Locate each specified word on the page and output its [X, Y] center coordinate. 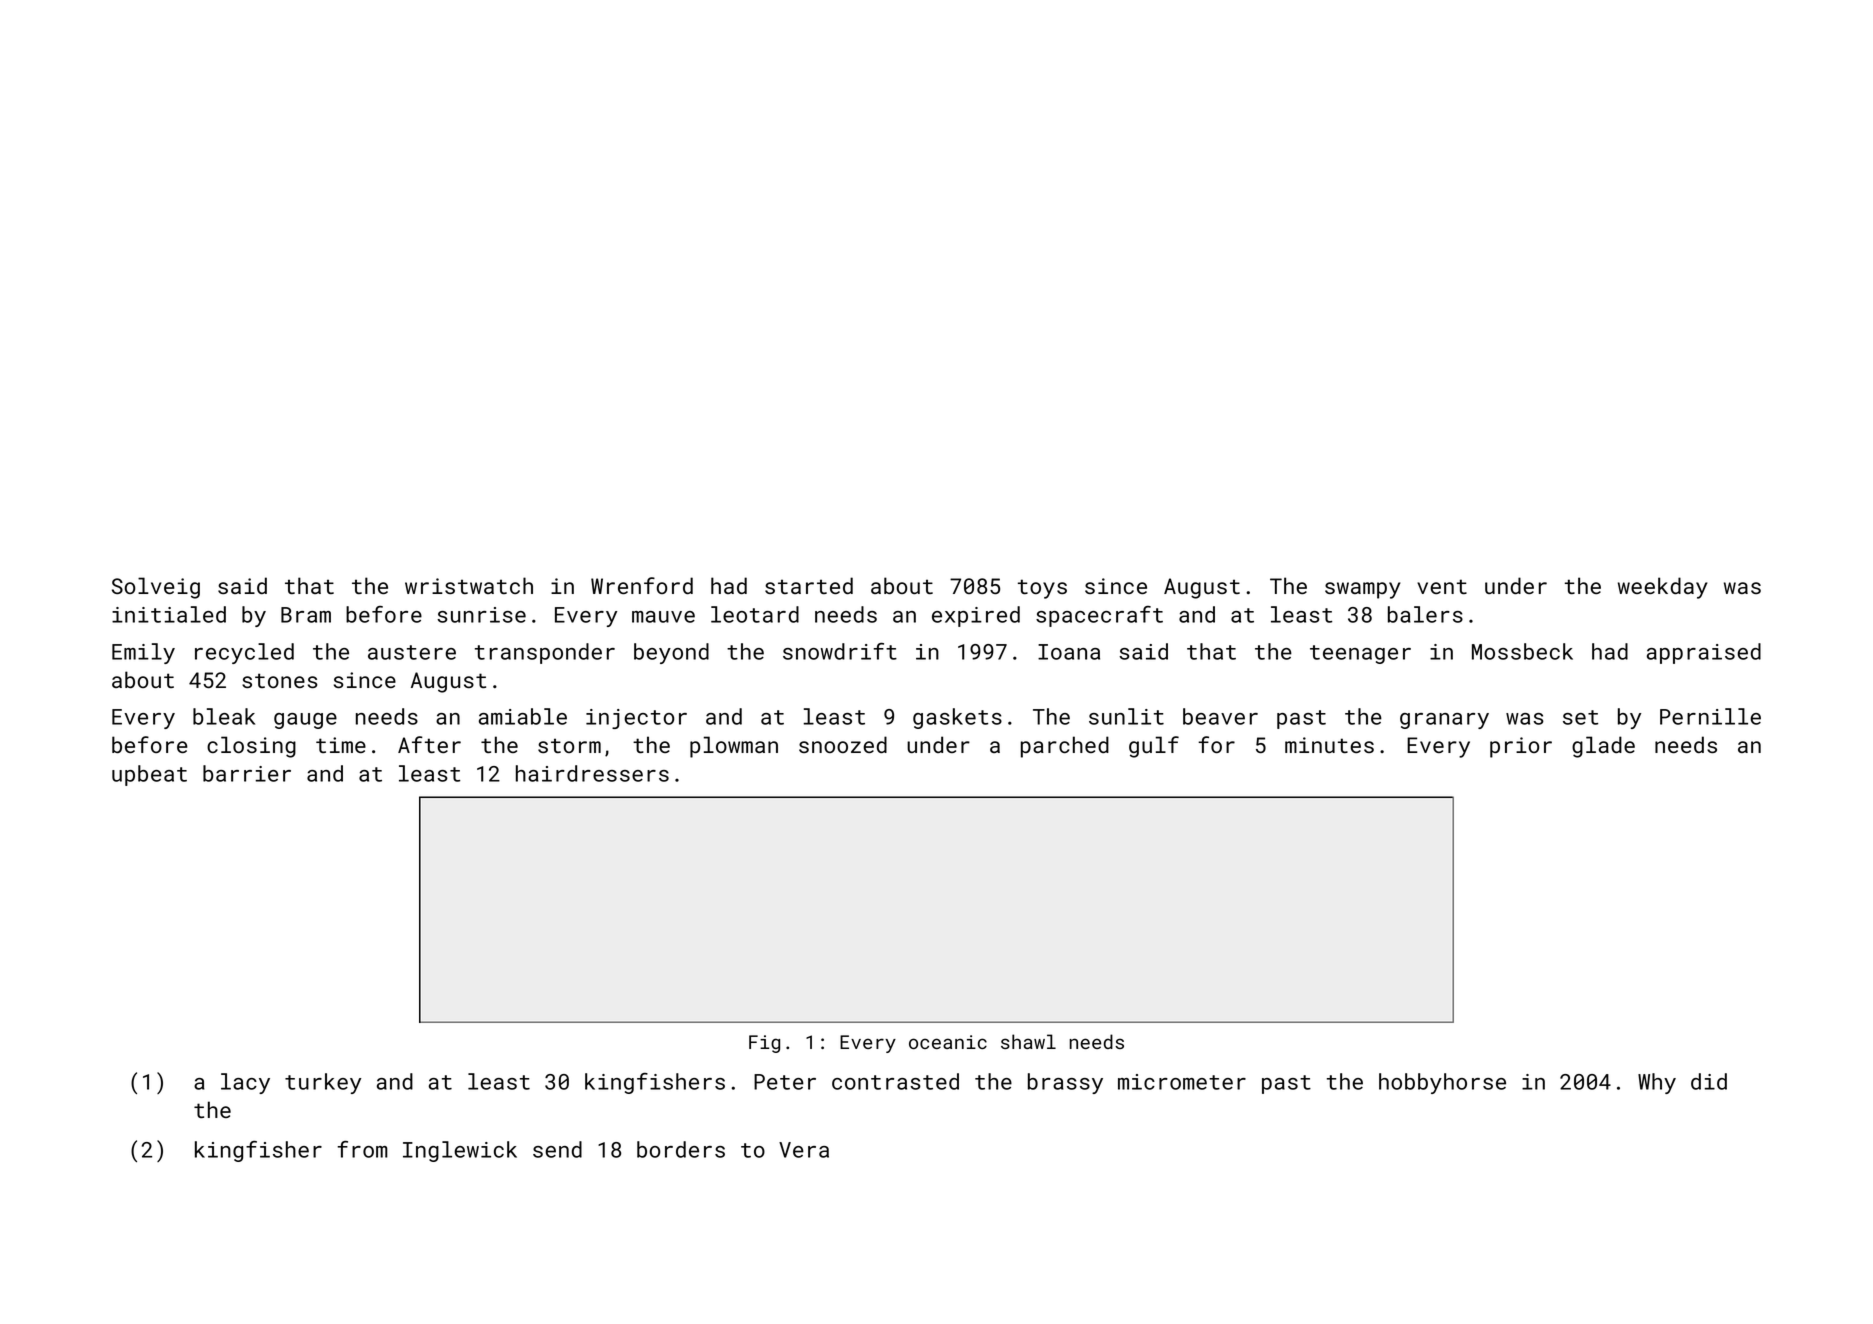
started [809, 585]
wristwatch [469, 585]
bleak [224, 716]
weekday [1663, 588]
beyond [671, 653]
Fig [764, 1044]
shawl [1028, 1041]
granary [1444, 721]
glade [1603, 747]
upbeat [149, 775]
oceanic [948, 1042]
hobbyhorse [1442, 1083]
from [362, 1149]
